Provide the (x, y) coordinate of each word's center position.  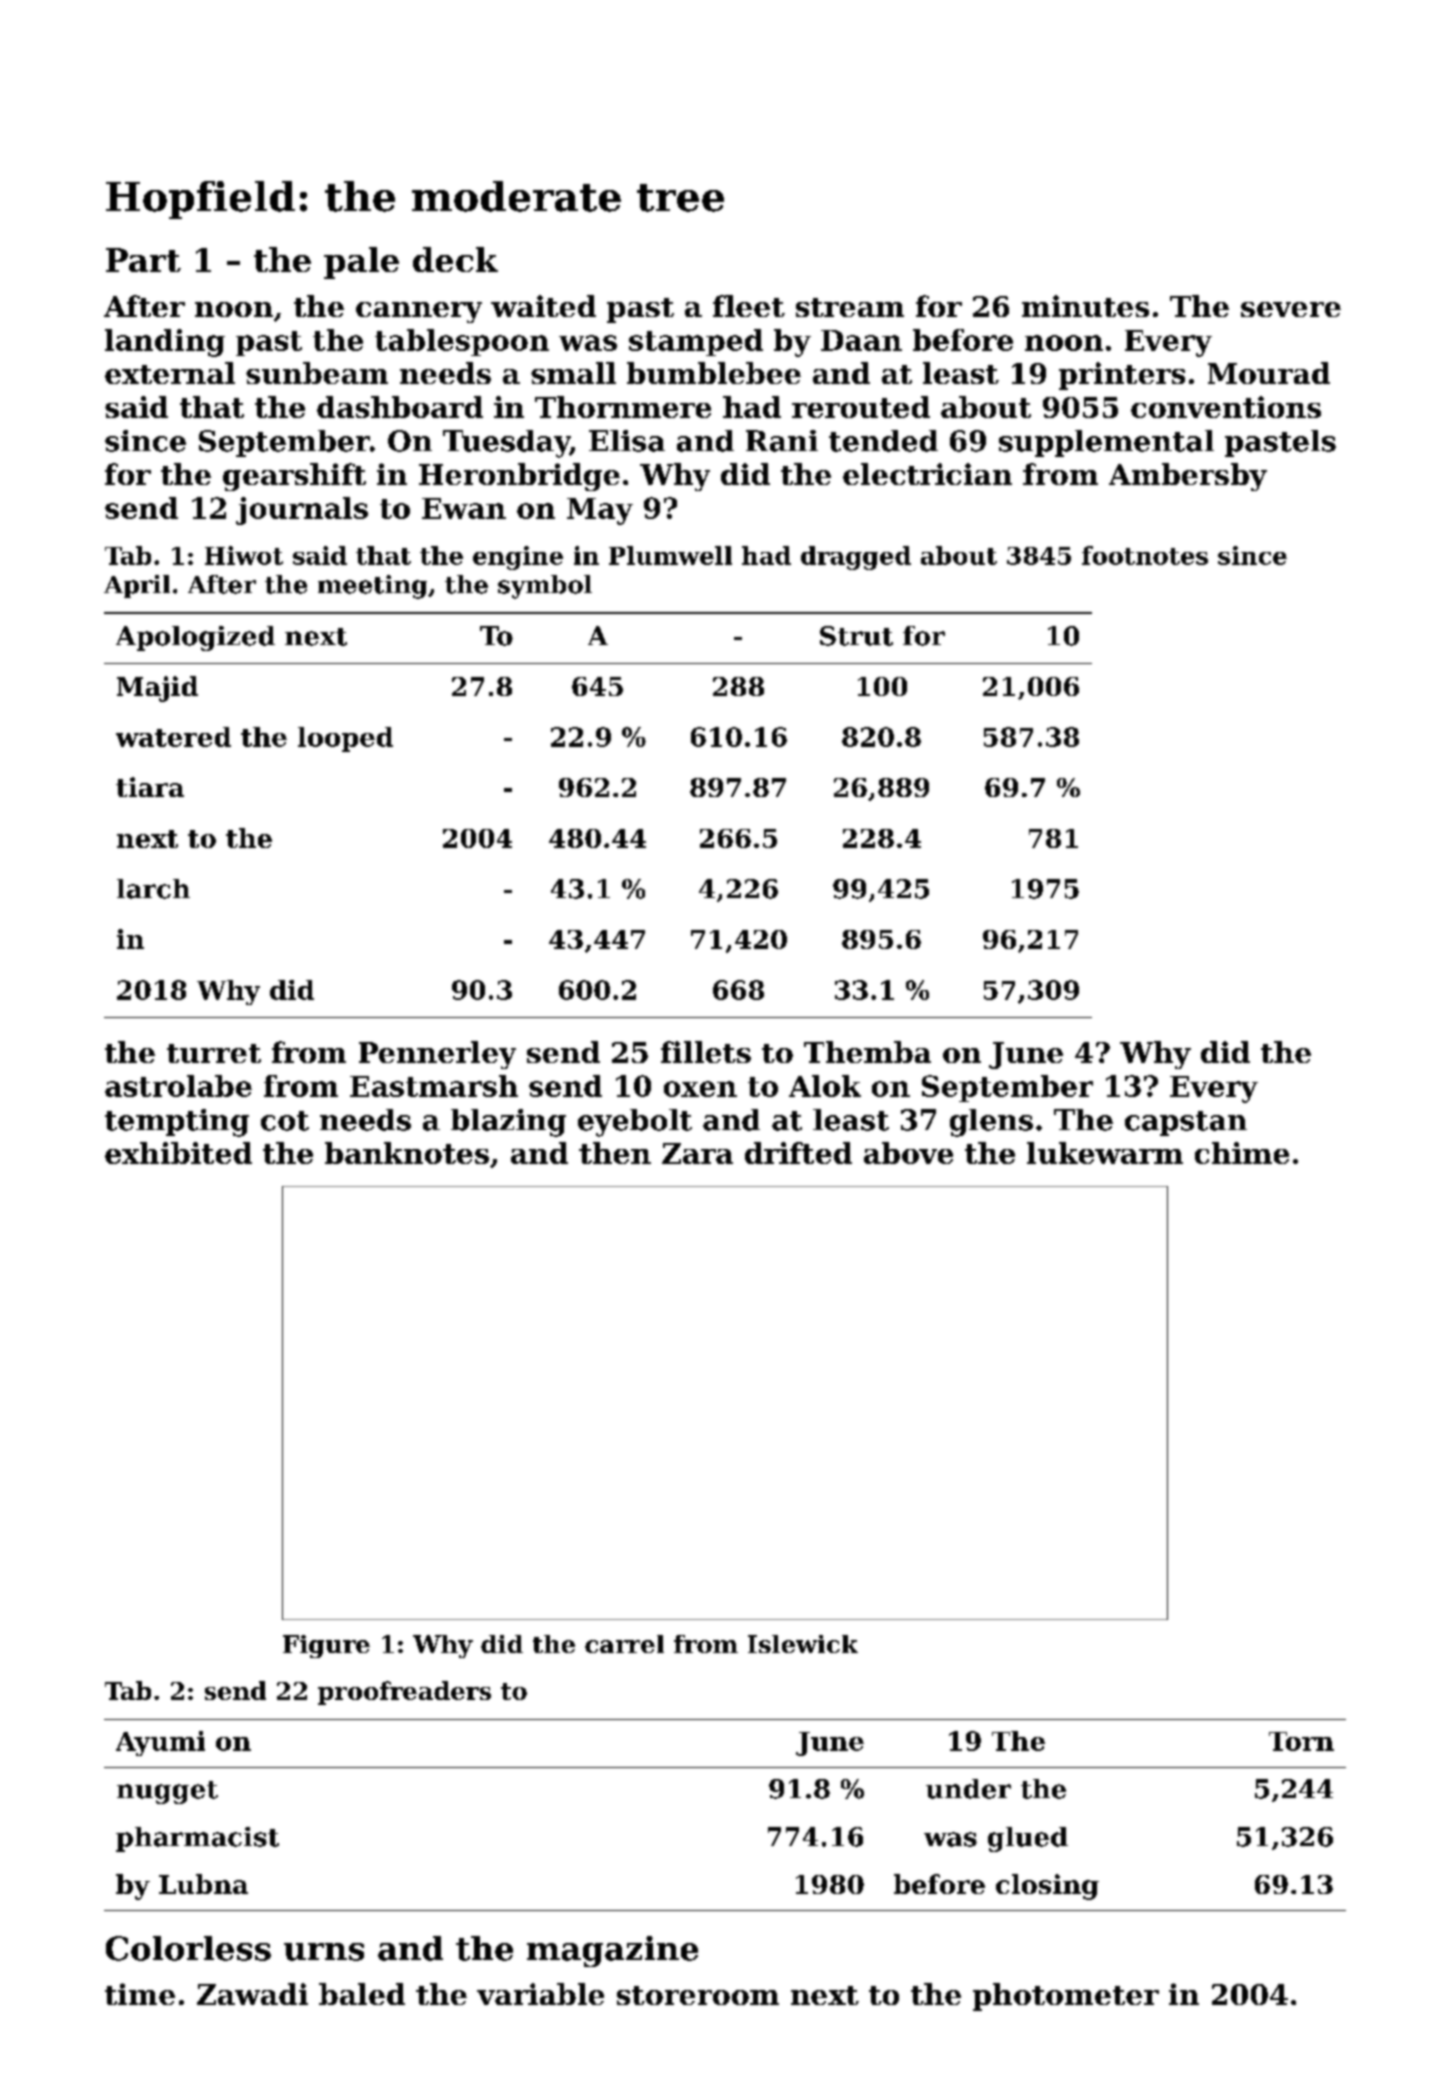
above (908, 1153)
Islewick (803, 1644)
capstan (1186, 1123)
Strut (856, 636)
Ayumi (160, 1743)
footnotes (1145, 555)
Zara (697, 1153)
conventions (1226, 407)
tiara (150, 787)
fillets (706, 1052)
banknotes (407, 1153)
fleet (749, 306)
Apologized (195, 638)
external (170, 373)
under (968, 1789)
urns (324, 1952)
